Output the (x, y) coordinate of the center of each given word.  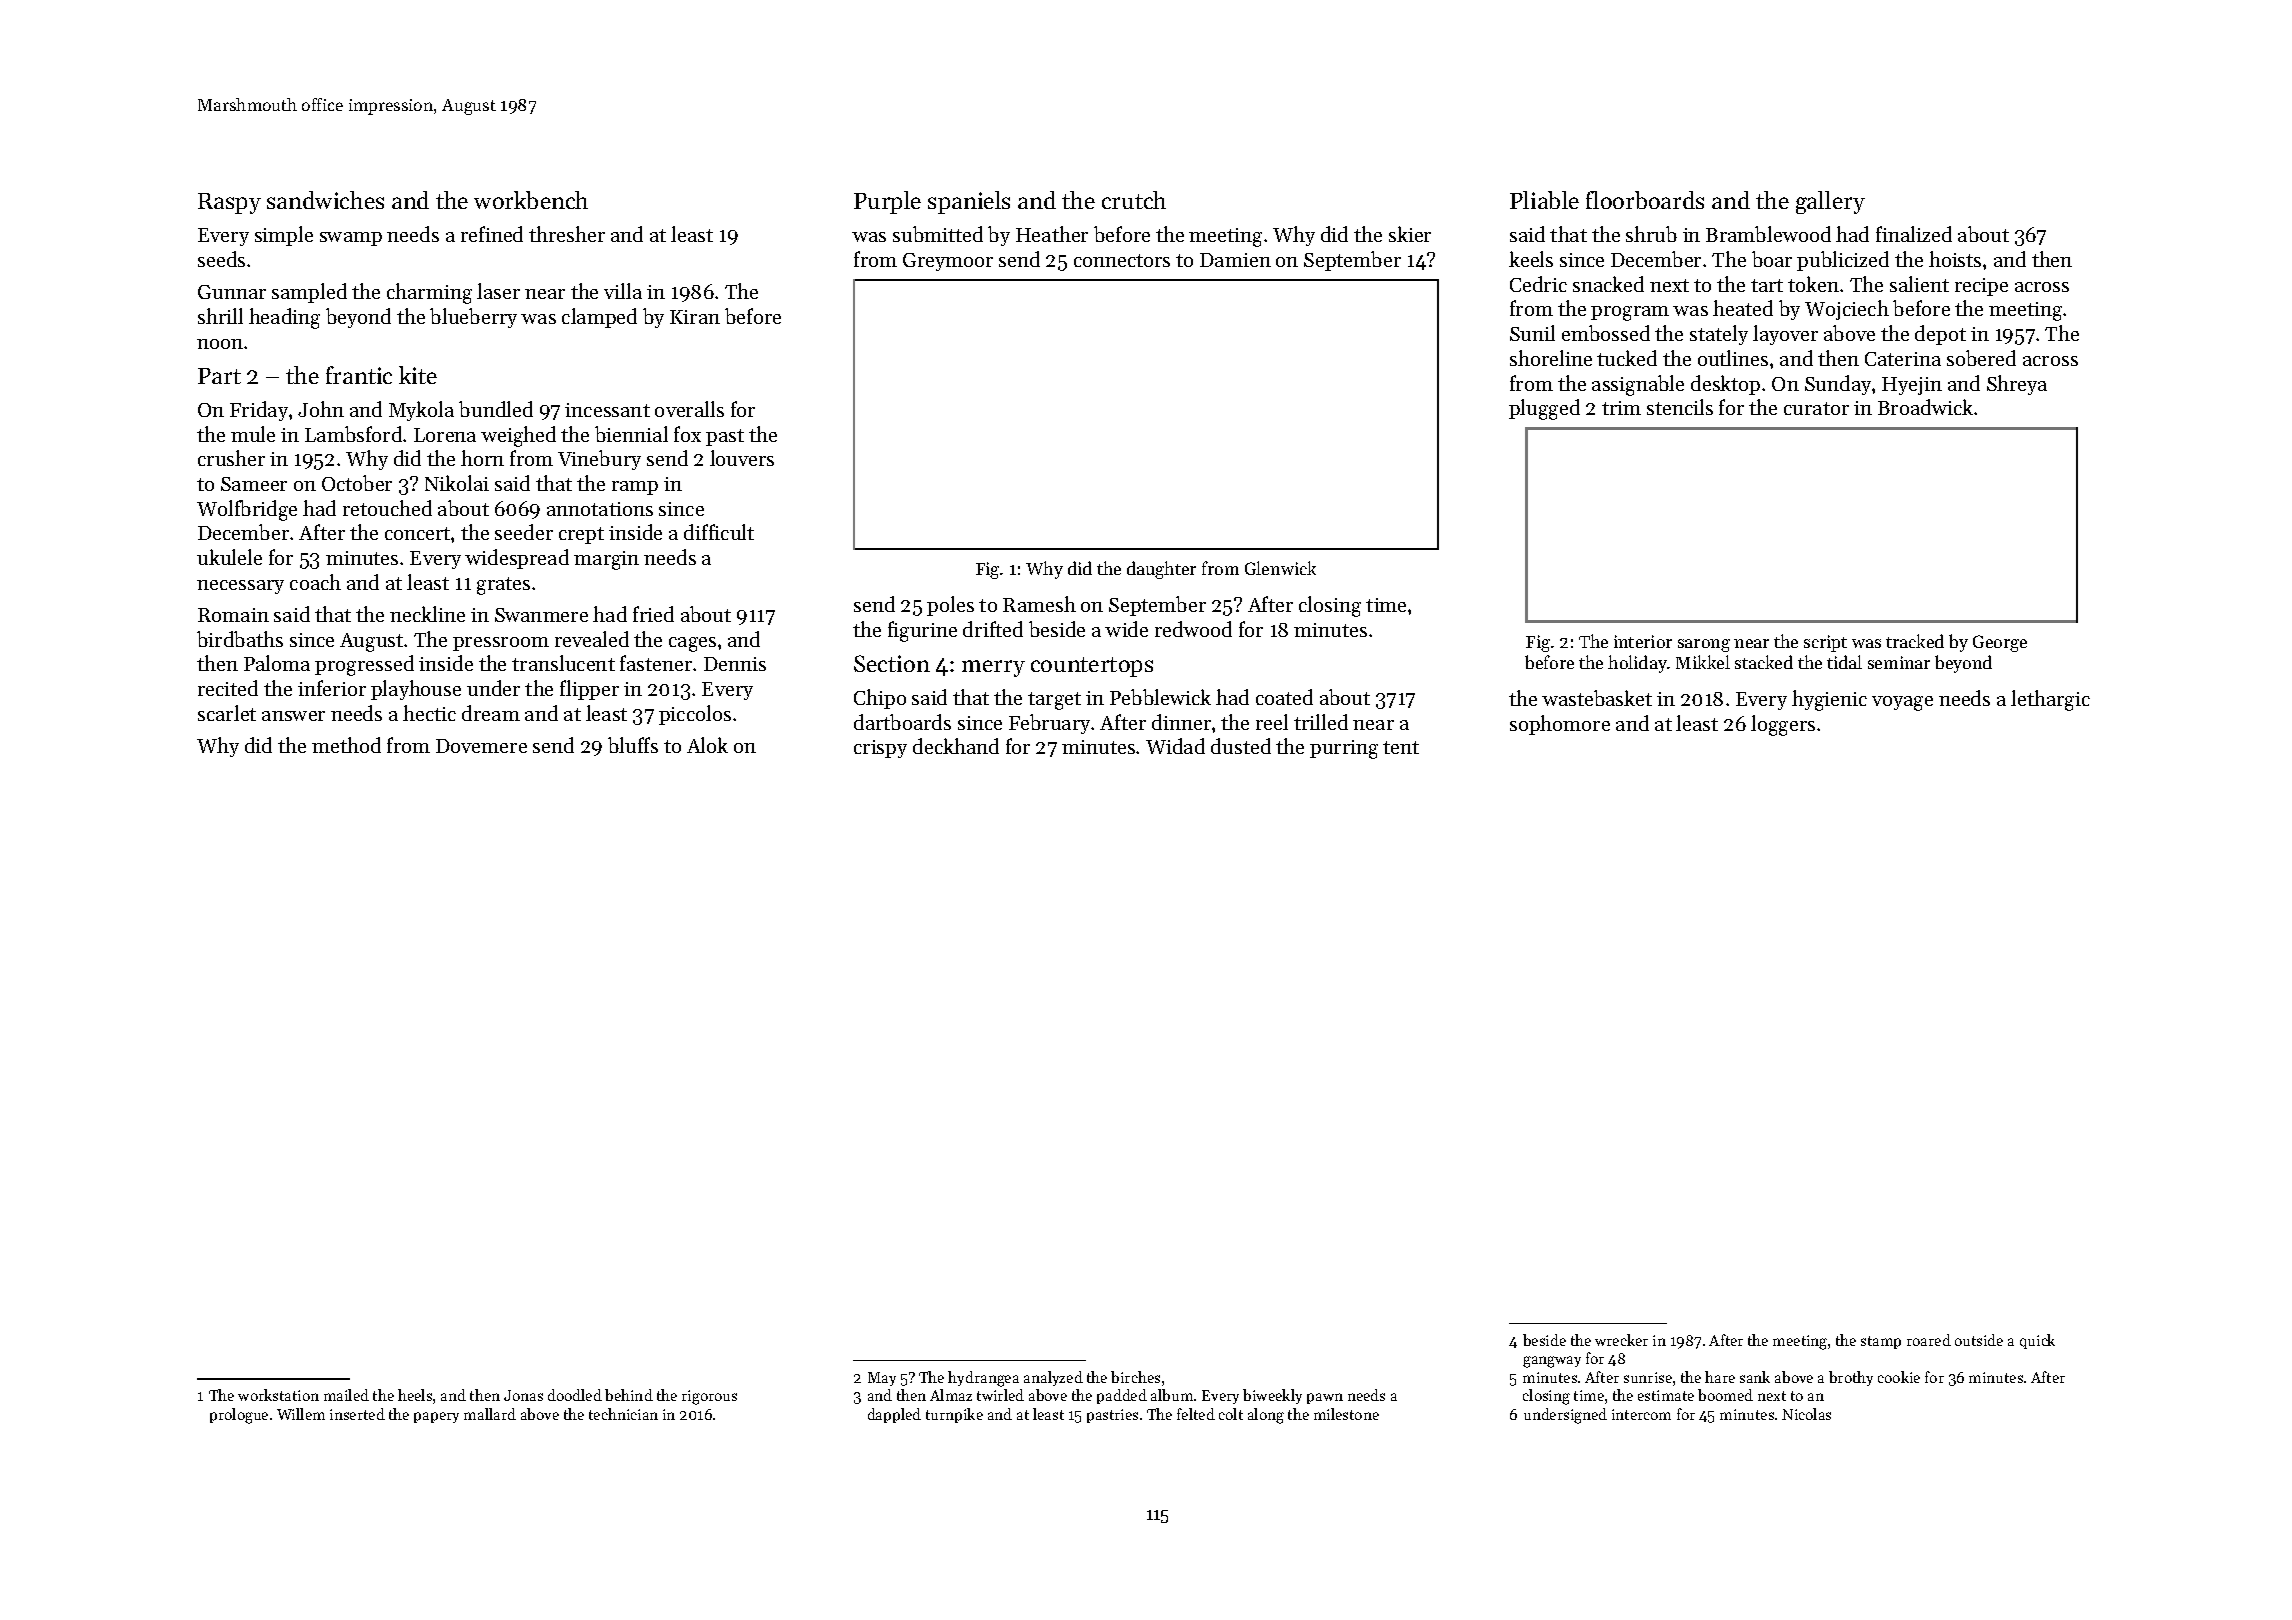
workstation (278, 1395)
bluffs (633, 745)
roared (1929, 1340)
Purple (887, 202)
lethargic (2050, 700)
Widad (1175, 746)
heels (415, 1395)
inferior (332, 688)
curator (1816, 408)
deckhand (956, 746)
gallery (1830, 202)
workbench (531, 200)
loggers (1783, 725)
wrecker (1621, 1340)
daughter (1161, 570)
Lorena (445, 435)
